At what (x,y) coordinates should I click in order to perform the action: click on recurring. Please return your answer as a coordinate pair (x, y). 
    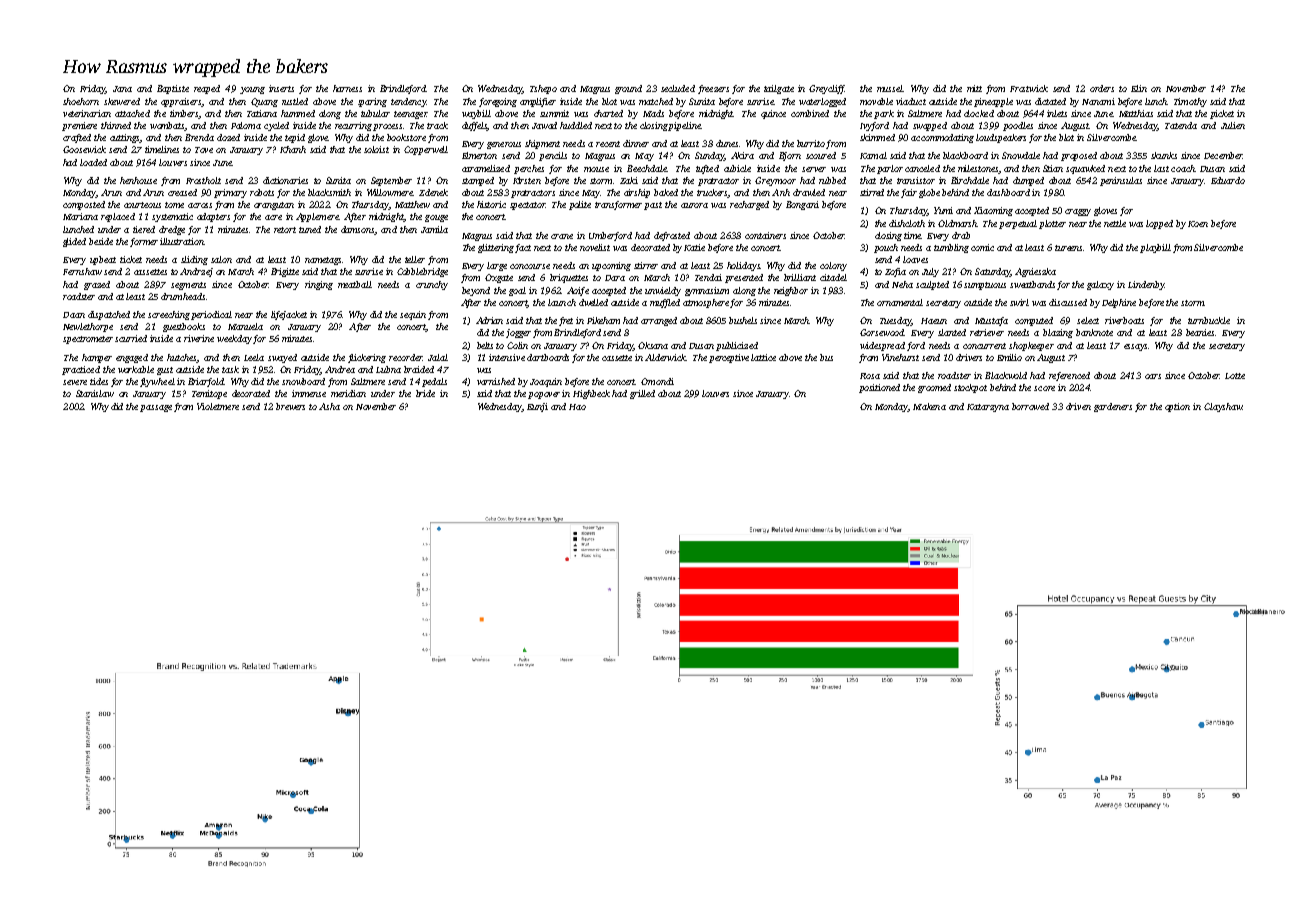
    Looking at the image, I should click on (353, 126).
